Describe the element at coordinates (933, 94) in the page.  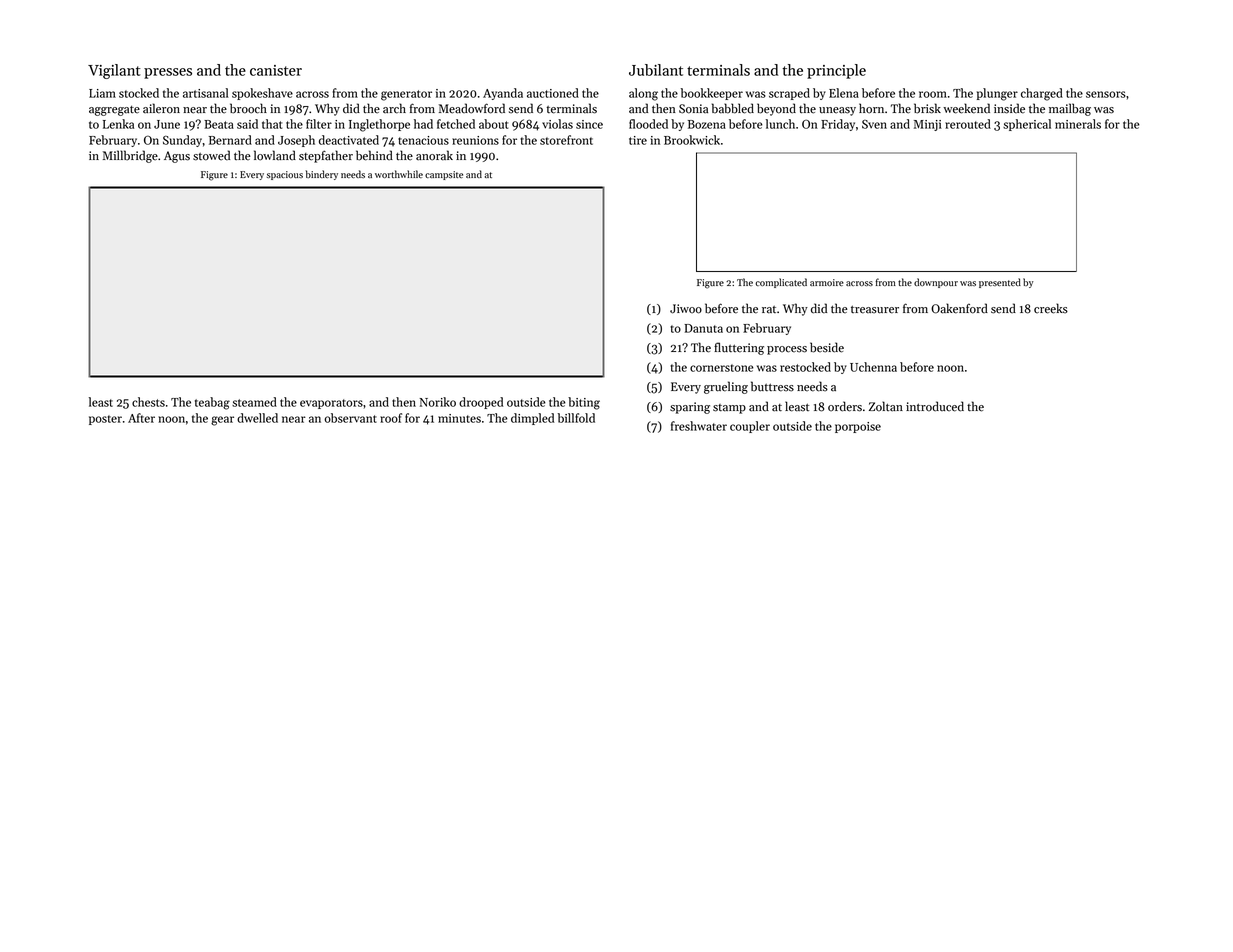
I see `room` at that location.
